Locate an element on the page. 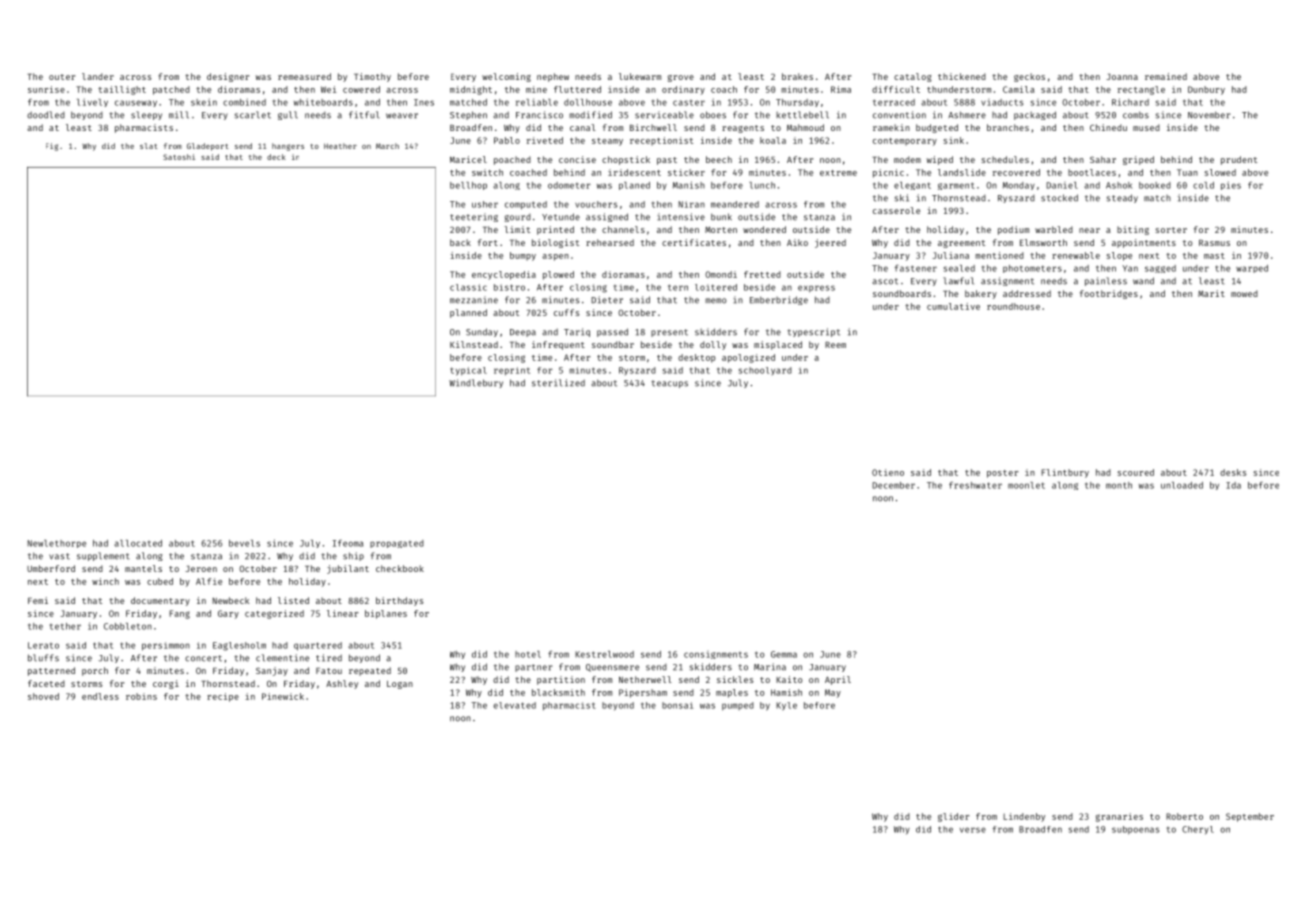 The height and width of the page is (924, 1308). glider is located at coordinates (954, 817).
